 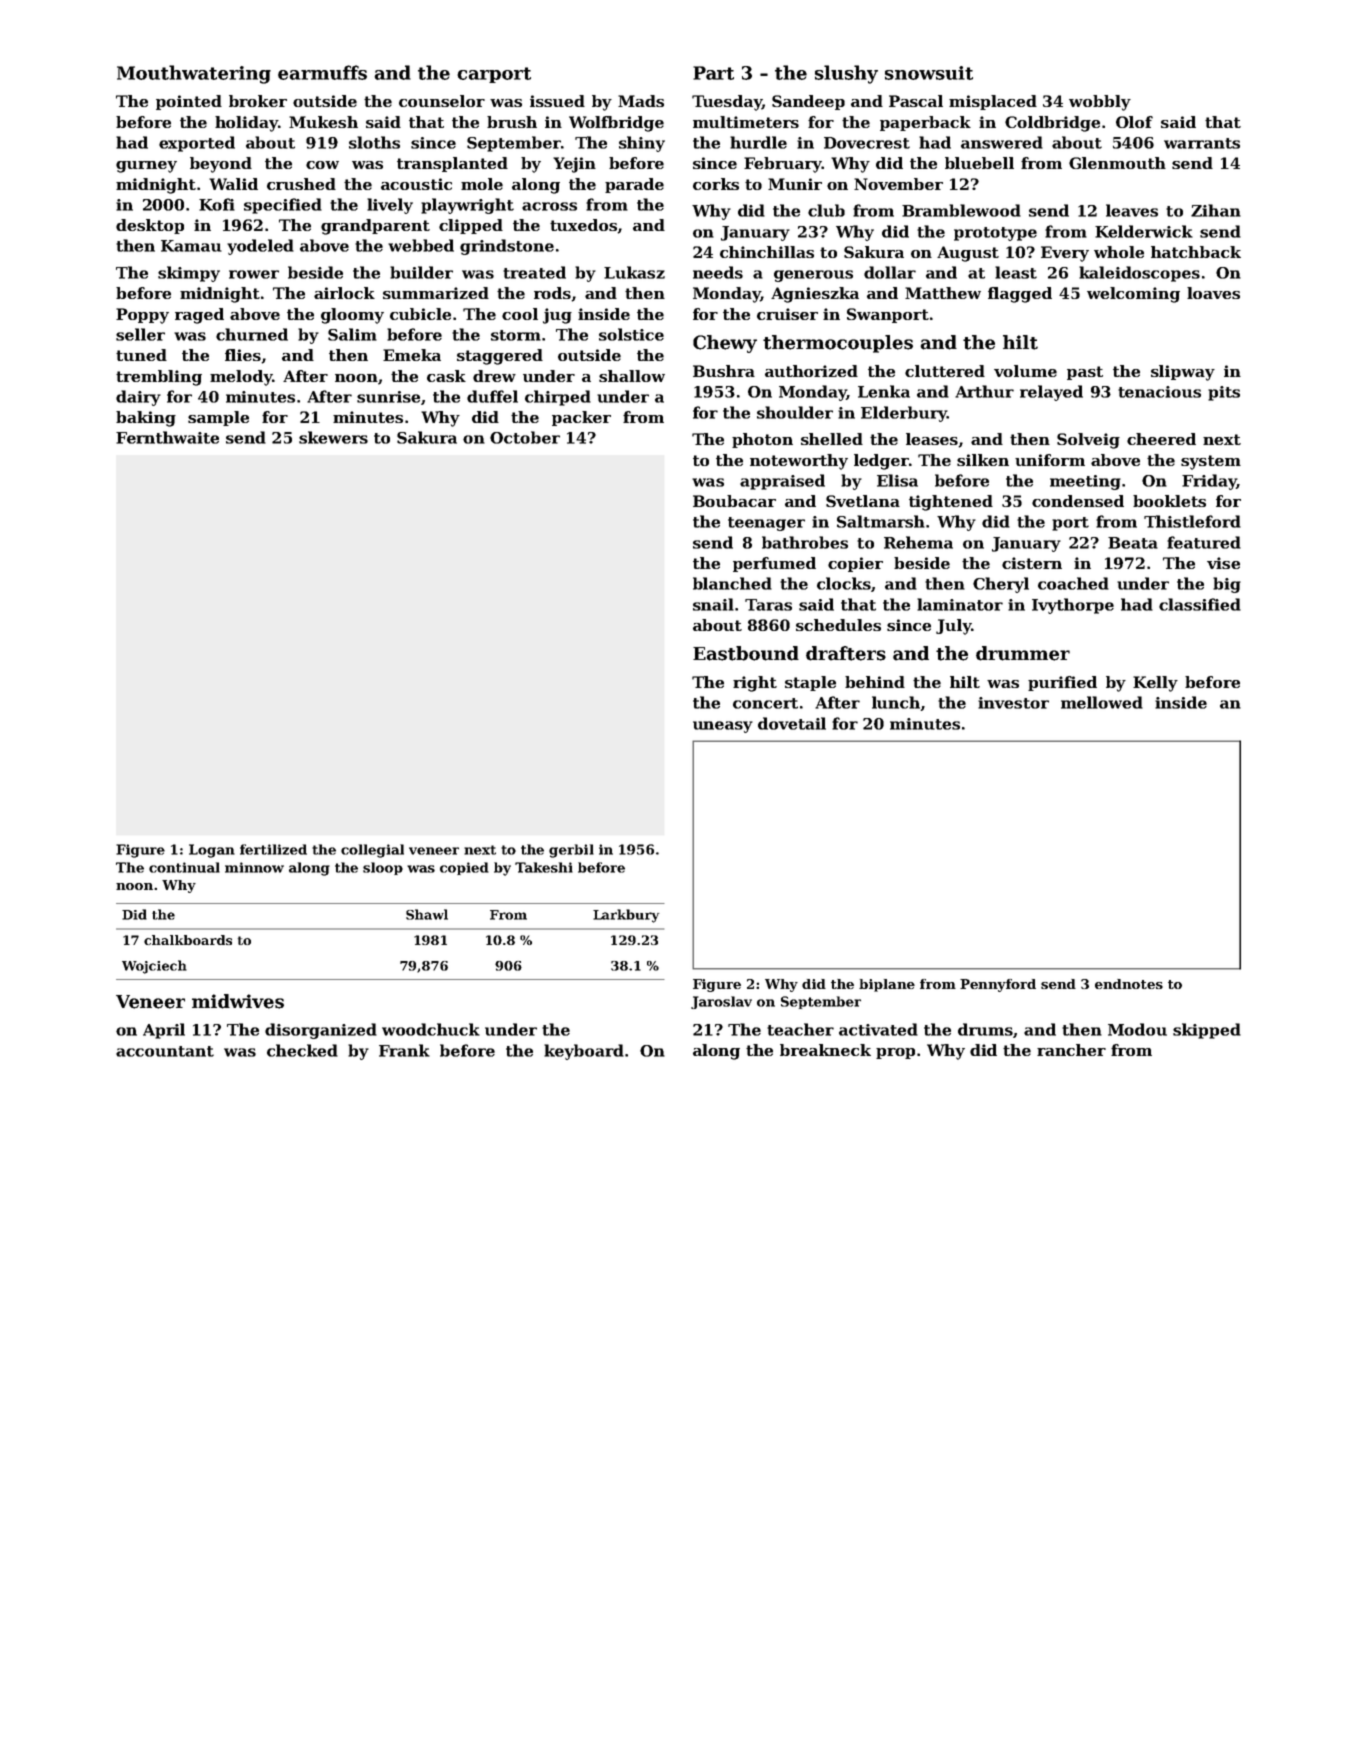 I want to click on sloths, so click(x=374, y=142).
